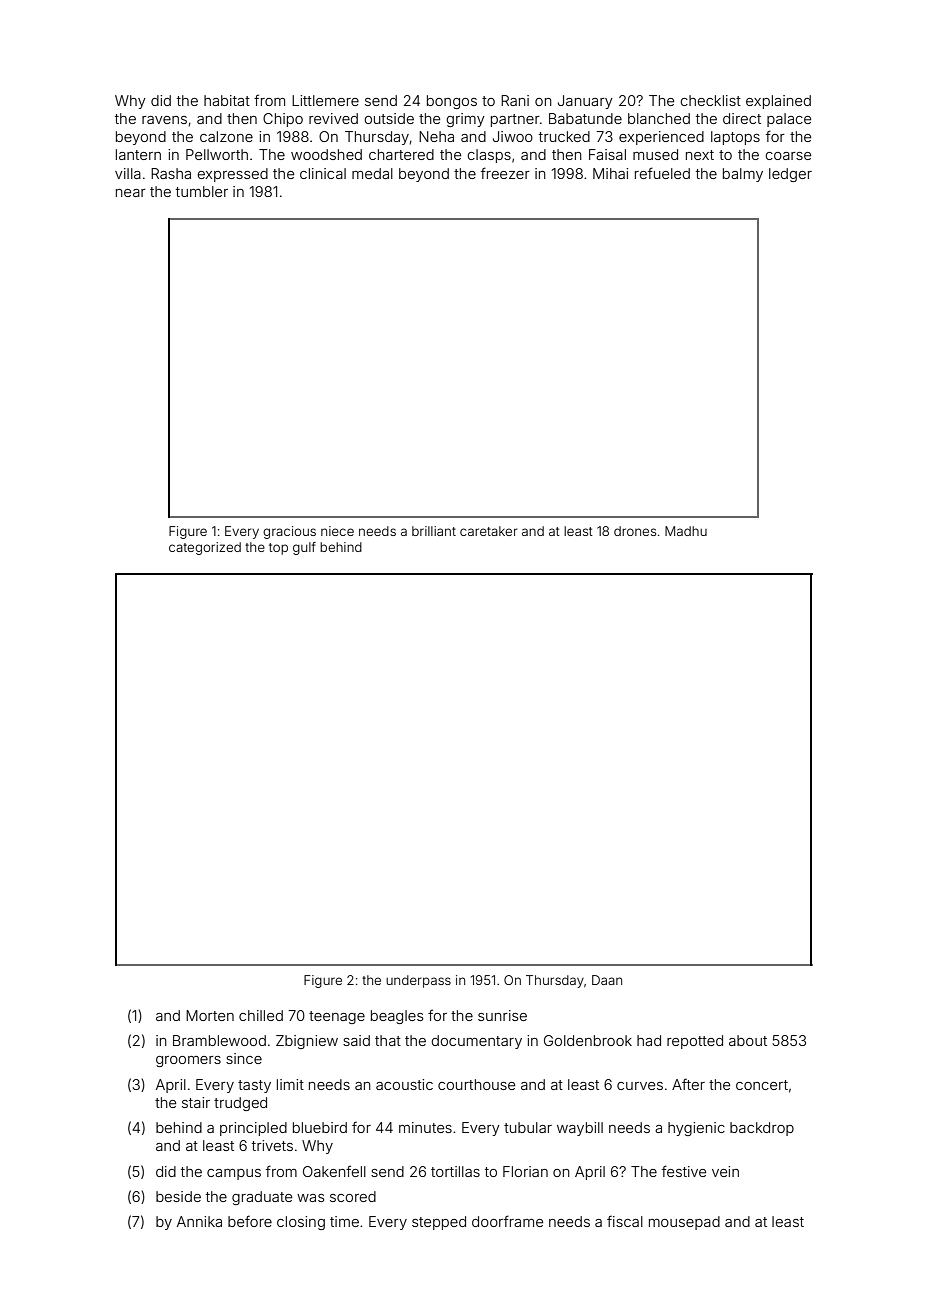 The height and width of the screenshot is (1316, 927). Describe the element at coordinates (325, 100) in the screenshot. I see `Littlemere` at that location.
